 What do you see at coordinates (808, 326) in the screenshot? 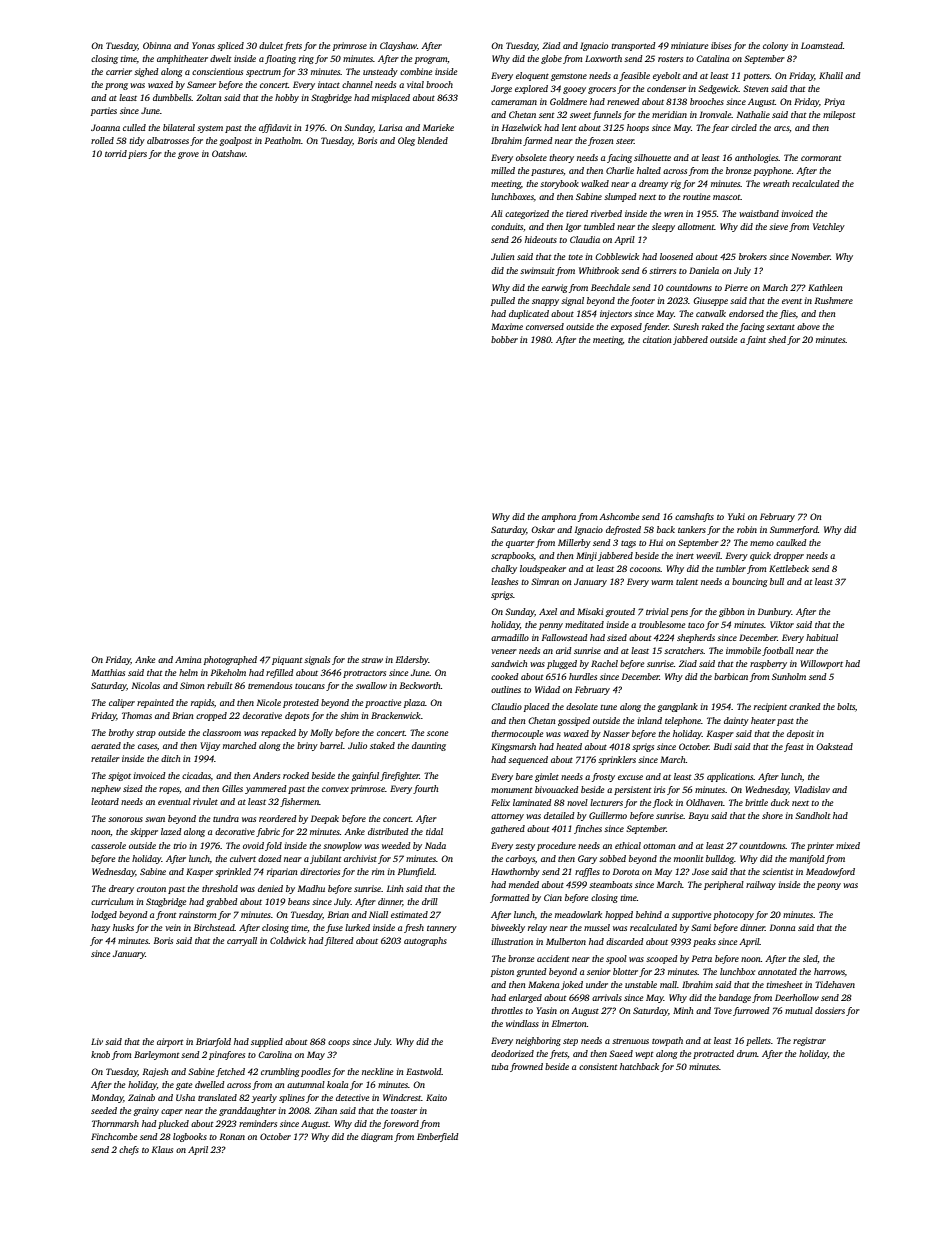
I see `above` at bounding box center [808, 326].
